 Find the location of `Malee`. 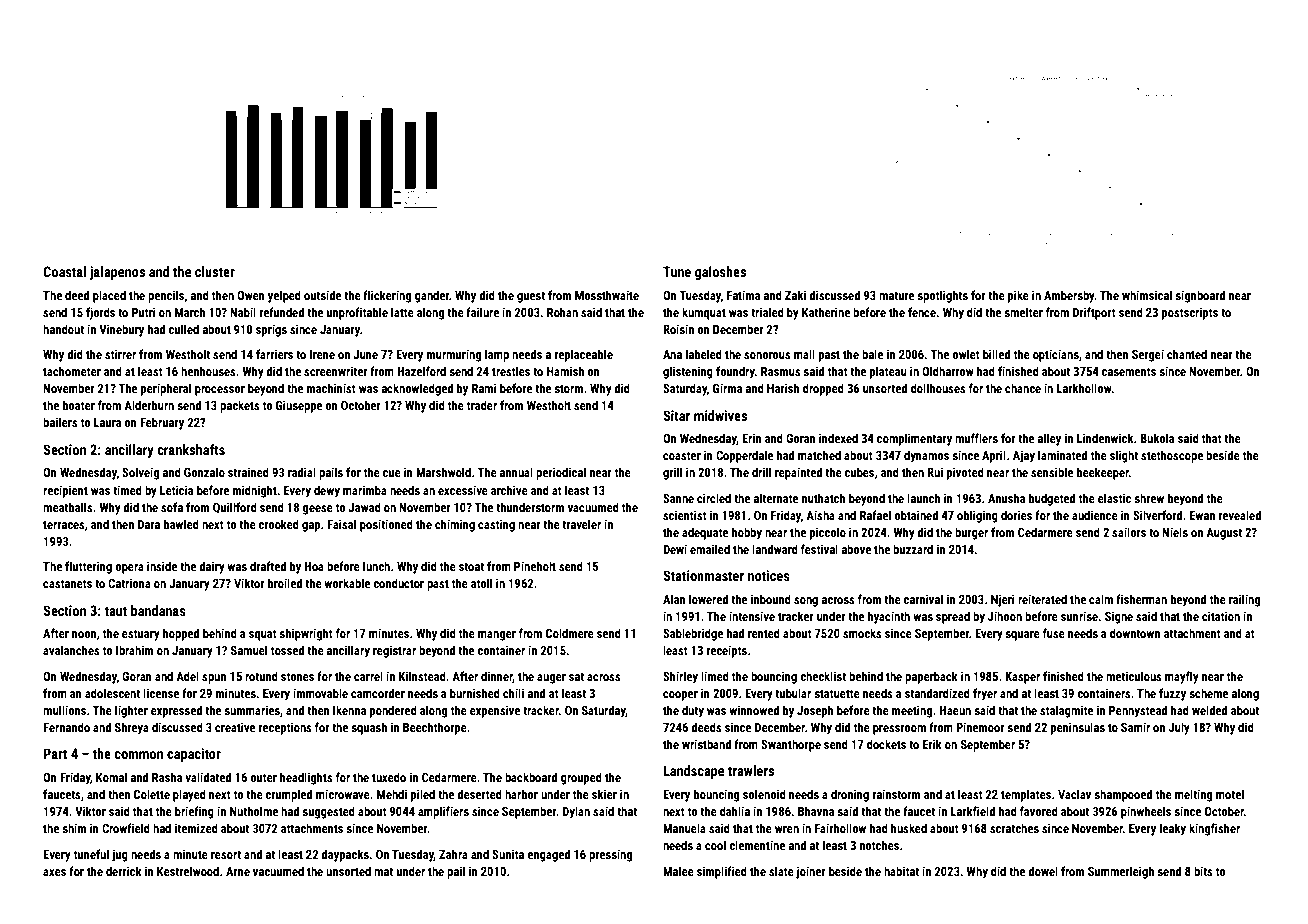

Malee is located at coordinates (678, 871).
